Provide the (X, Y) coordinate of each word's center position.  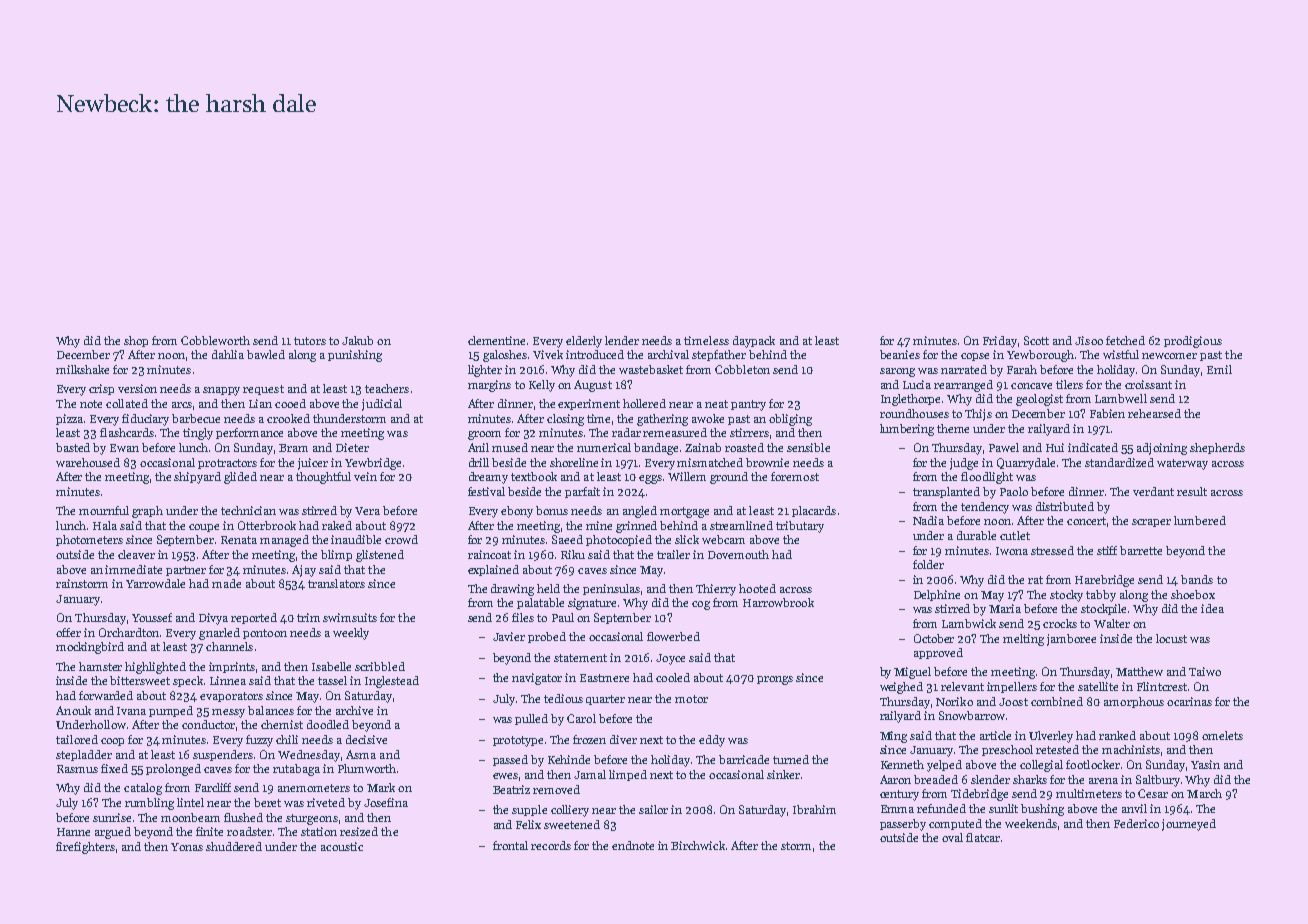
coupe (204, 528)
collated (127, 403)
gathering (662, 420)
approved (938, 653)
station (319, 831)
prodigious (1193, 342)
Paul (563, 617)
